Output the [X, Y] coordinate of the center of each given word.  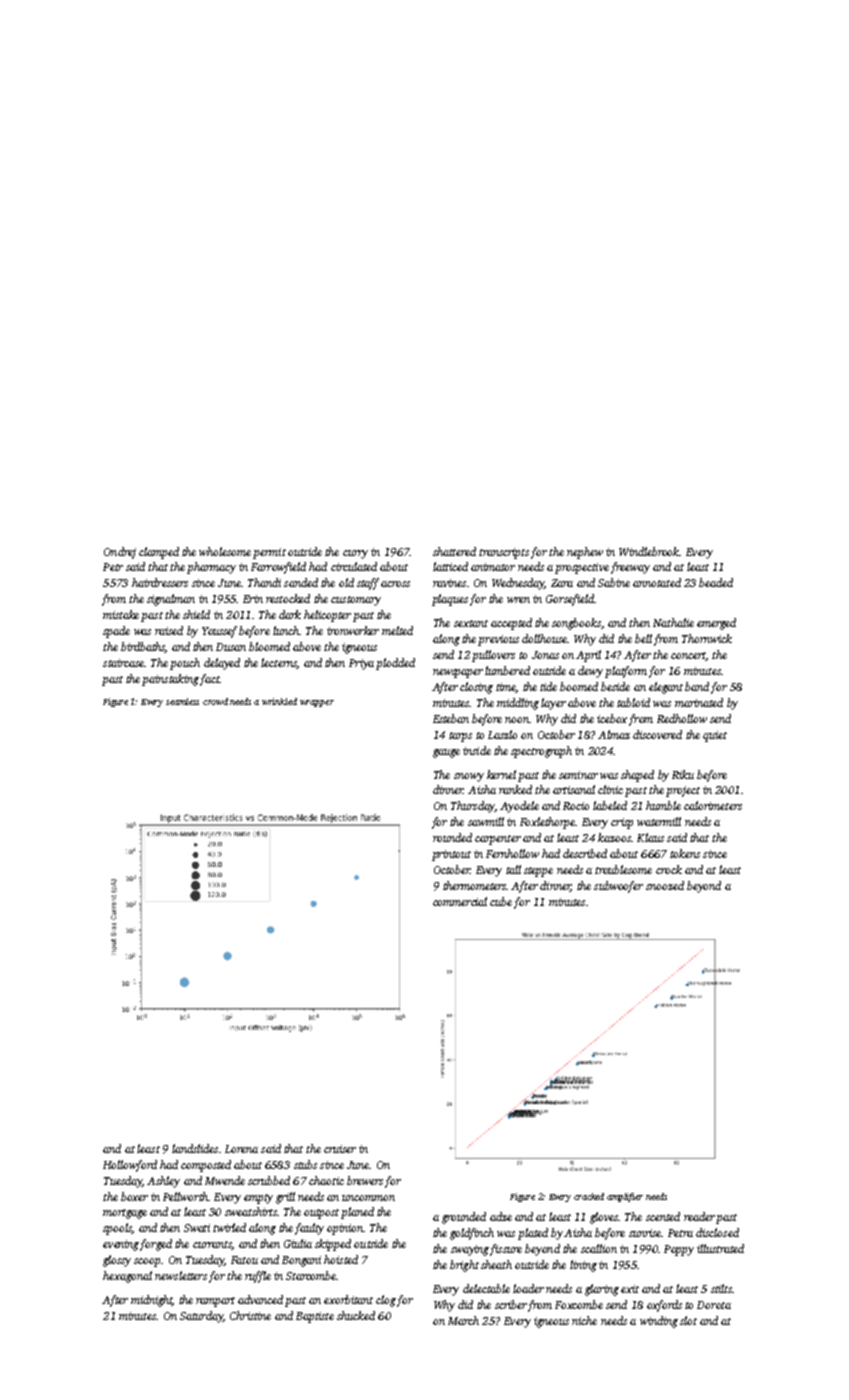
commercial [460, 901]
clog [386, 1301]
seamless [182, 701]
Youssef [219, 632]
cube [501, 901]
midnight [151, 1301]
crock [669, 869]
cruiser [340, 1149]
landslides [195, 1148]
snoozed [665, 885]
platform [626, 672]
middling [518, 704]
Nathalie [673, 622]
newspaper [458, 673]
